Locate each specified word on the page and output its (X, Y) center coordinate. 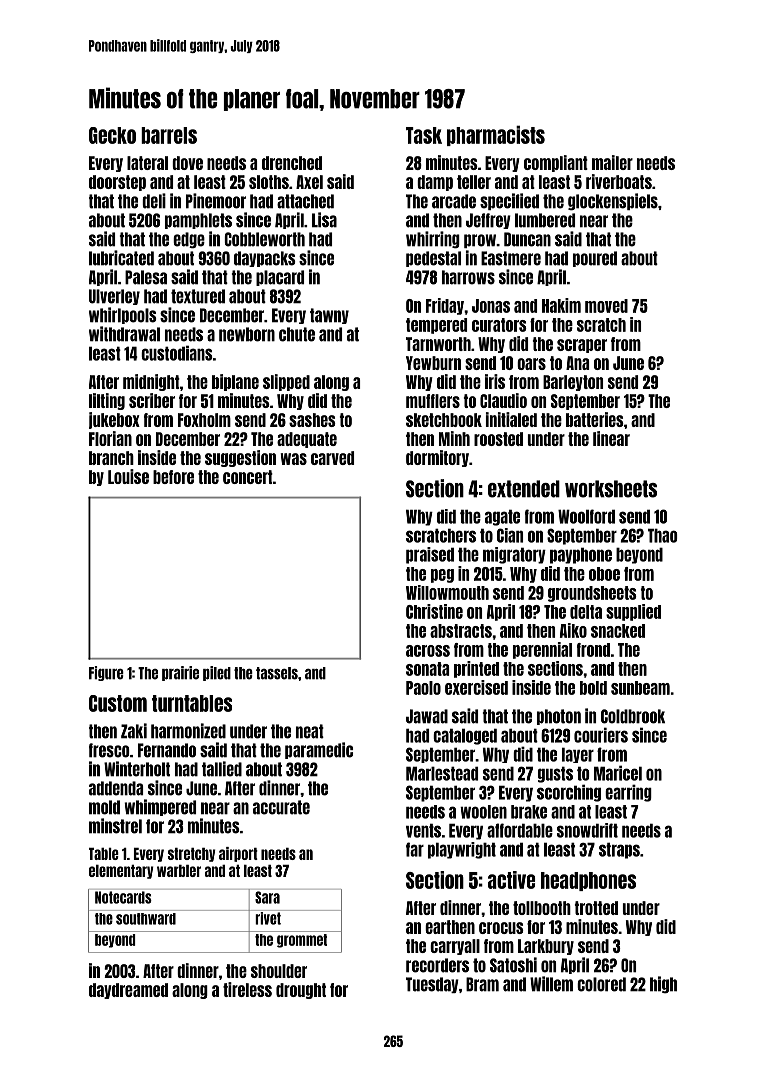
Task (424, 135)
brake (529, 812)
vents (423, 830)
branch (111, 458)
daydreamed (128, 991)
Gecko (112, 135)
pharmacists (496, 135)
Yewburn (433, 363)
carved (332, 458)
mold (104, 807)
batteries (595, 419)
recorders (437, 965)
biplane (235, 382)
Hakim (561, 305)
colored (601, 984)
